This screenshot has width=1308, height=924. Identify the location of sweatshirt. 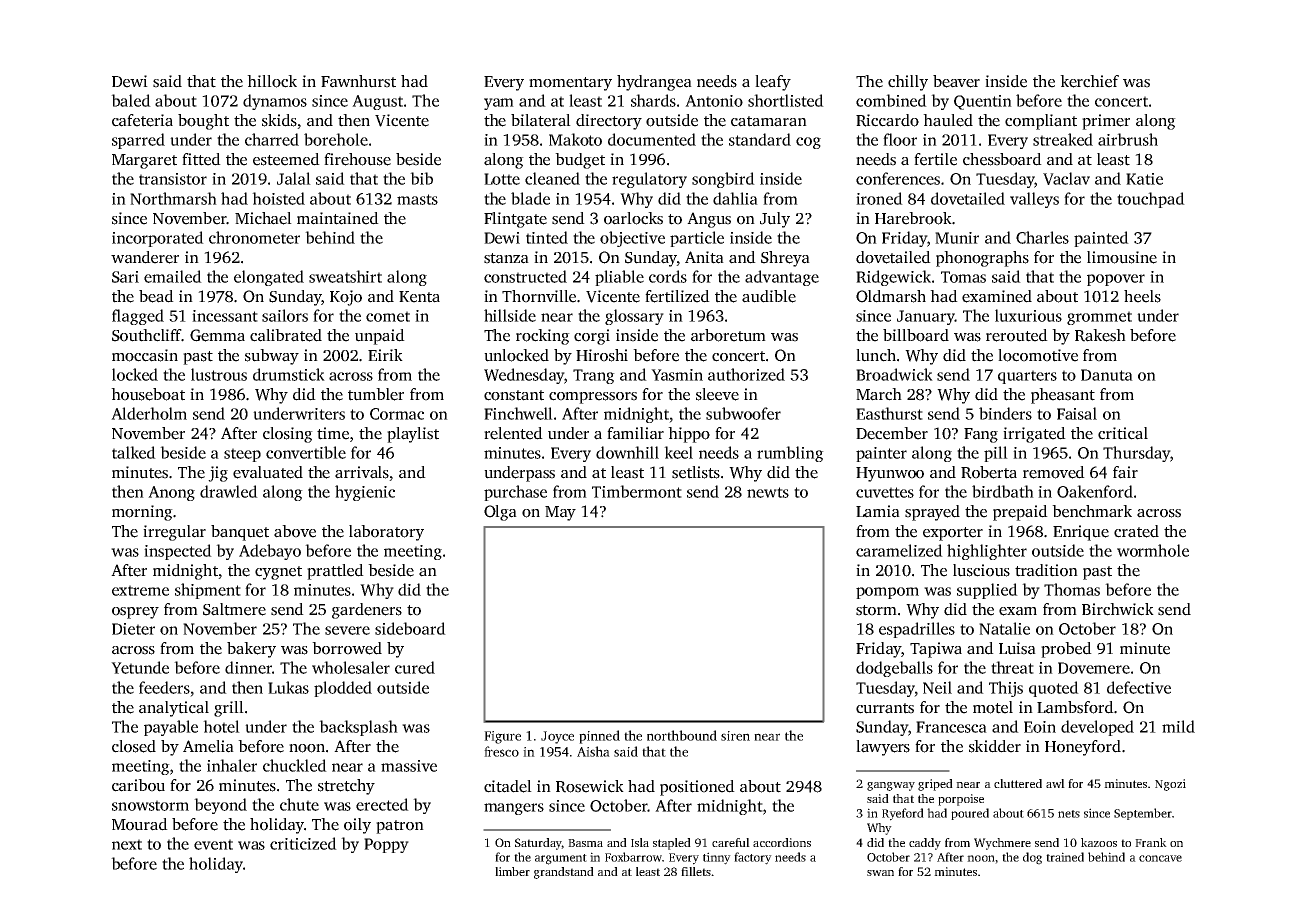
(345, 276).
